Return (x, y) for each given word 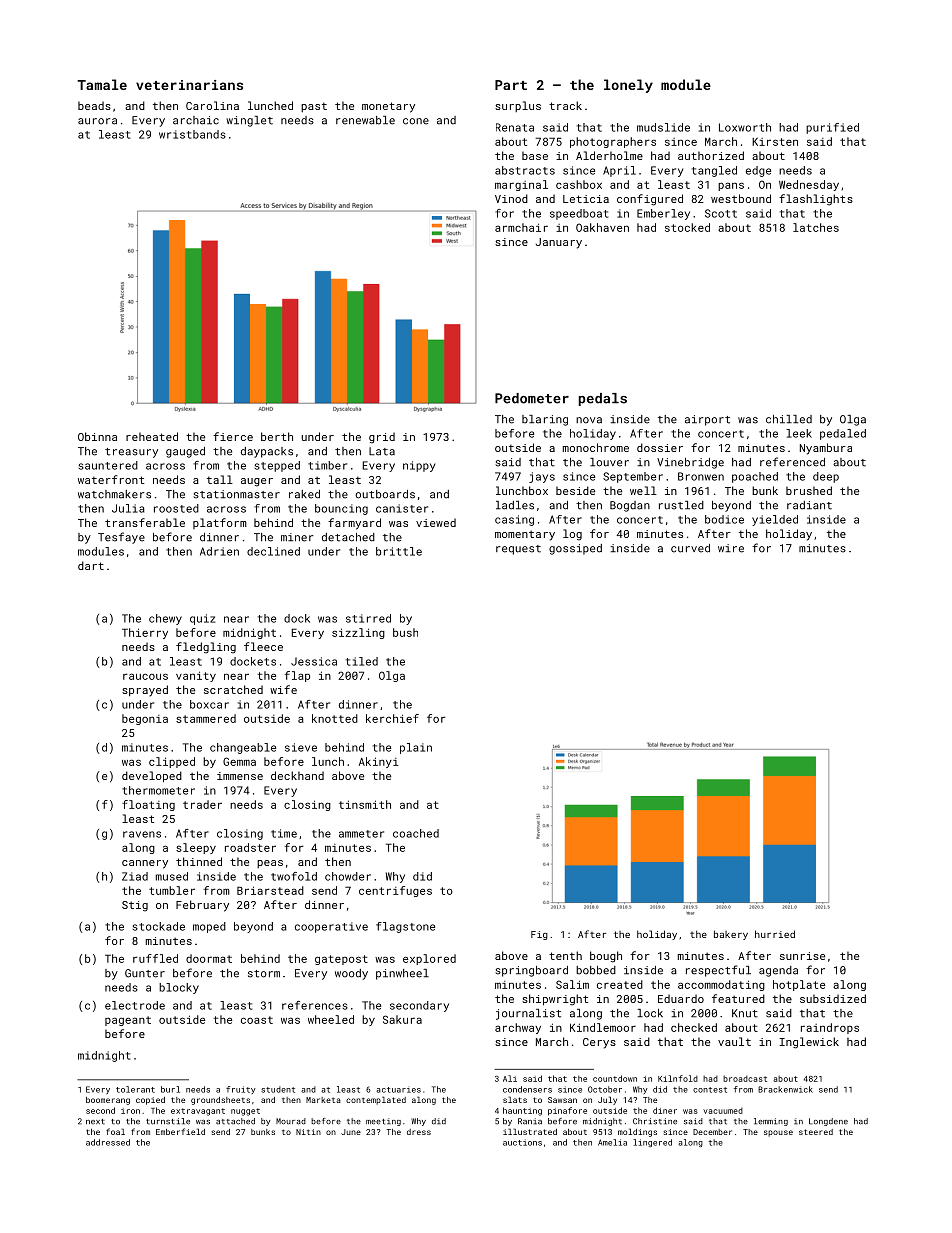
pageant (128, 1021)
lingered (652, 1143)
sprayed (145, 691)
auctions (522, 1142)
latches (816, 227)
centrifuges (395, 891)
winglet (249, 121)
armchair (521, 227)
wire (731, 548)
